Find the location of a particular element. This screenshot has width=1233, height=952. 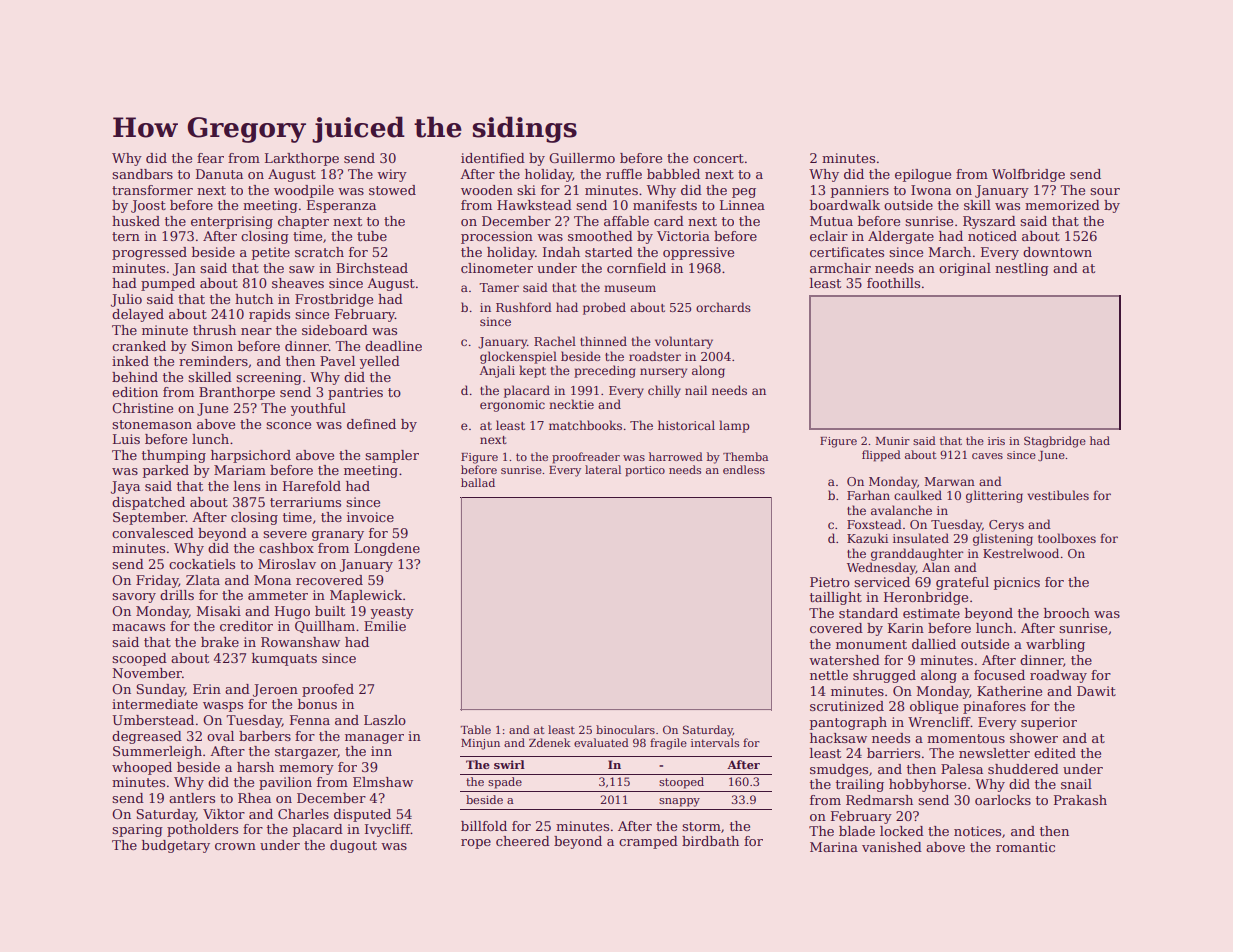

Aldergate is located at coordinates (901, 237).
